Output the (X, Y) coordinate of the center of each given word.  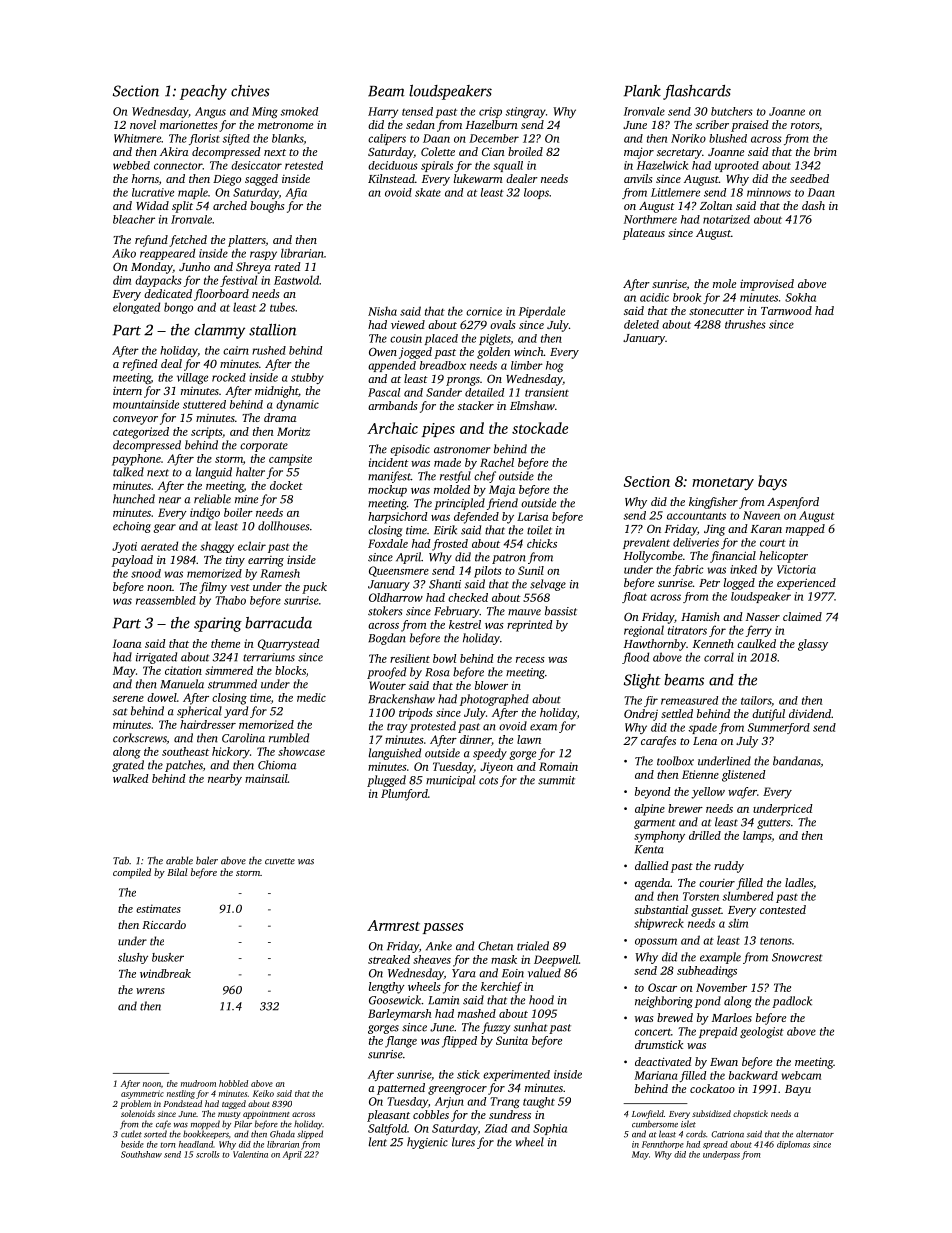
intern (127, 391)
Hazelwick (662, 165)
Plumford (404, 795)
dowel (162, 697)
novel (143, 124)
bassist (561, 611)
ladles (799, 882)
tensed (417, 111)
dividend (810, 713)
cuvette (280, 861)
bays (772, 482)
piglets (494, 339)
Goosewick (395, 1000)
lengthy (387, 988)
